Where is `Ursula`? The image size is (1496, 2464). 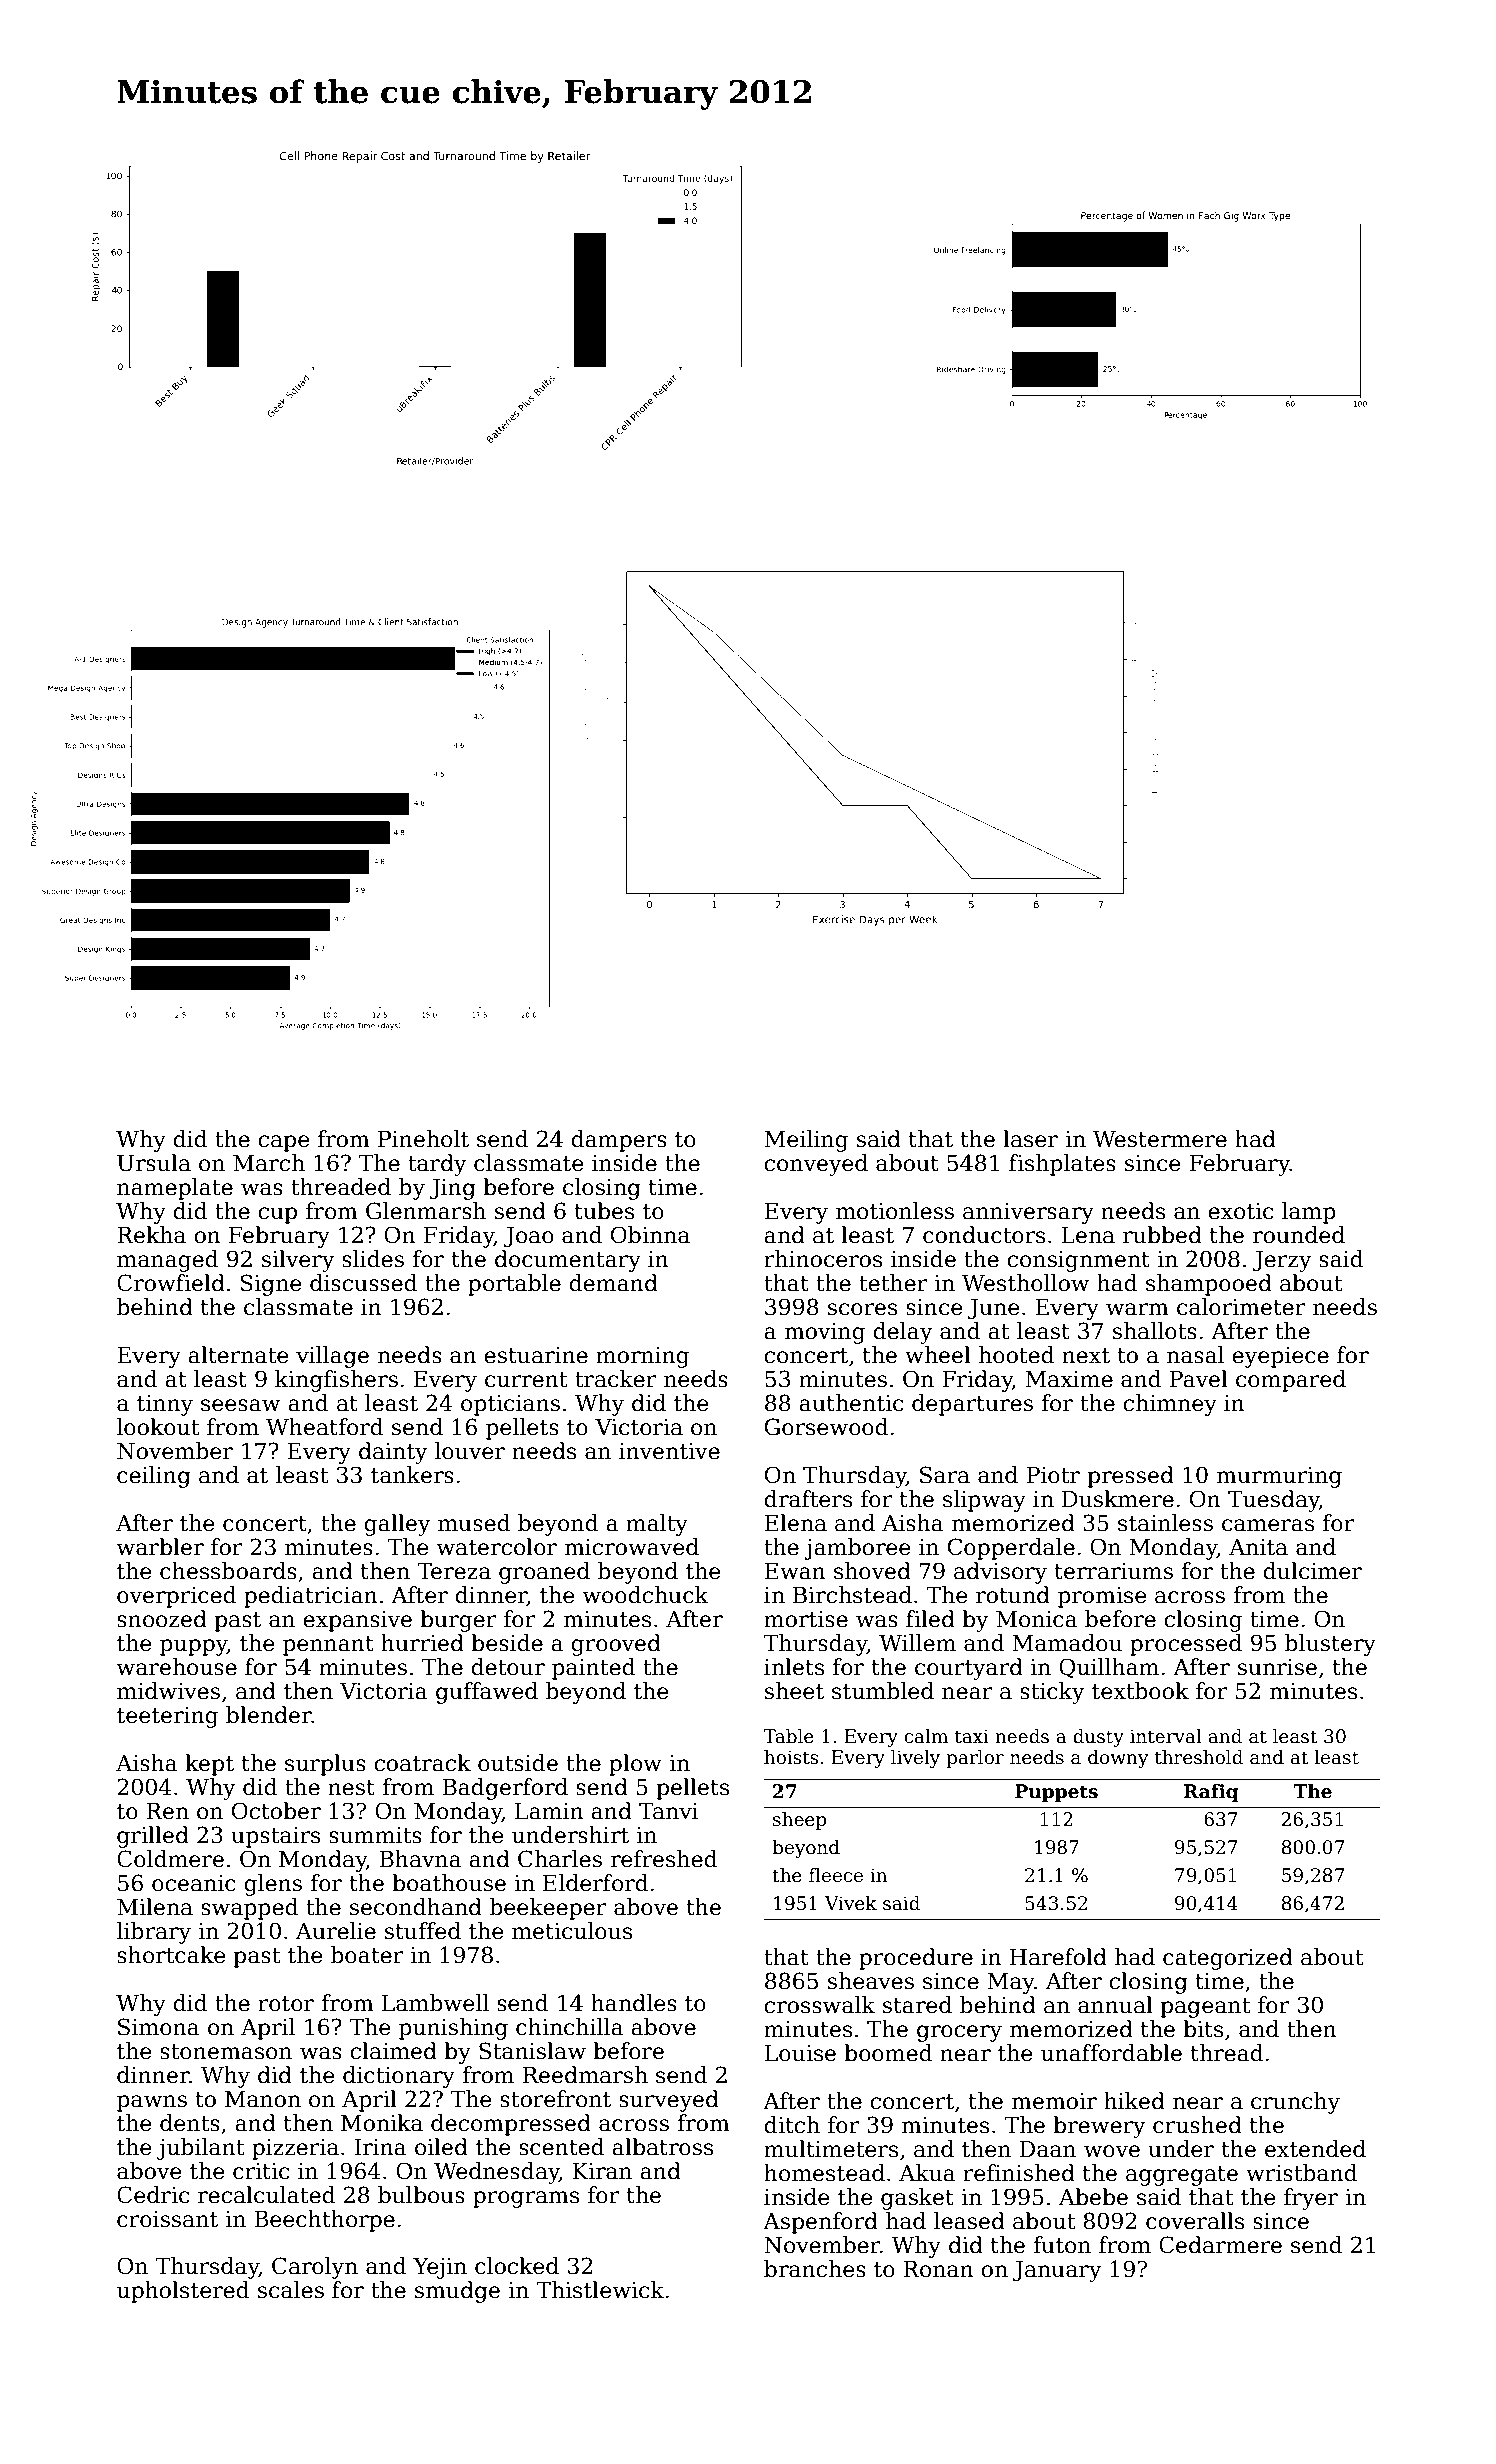 Ursula is located at coordinates (154, 1163).
